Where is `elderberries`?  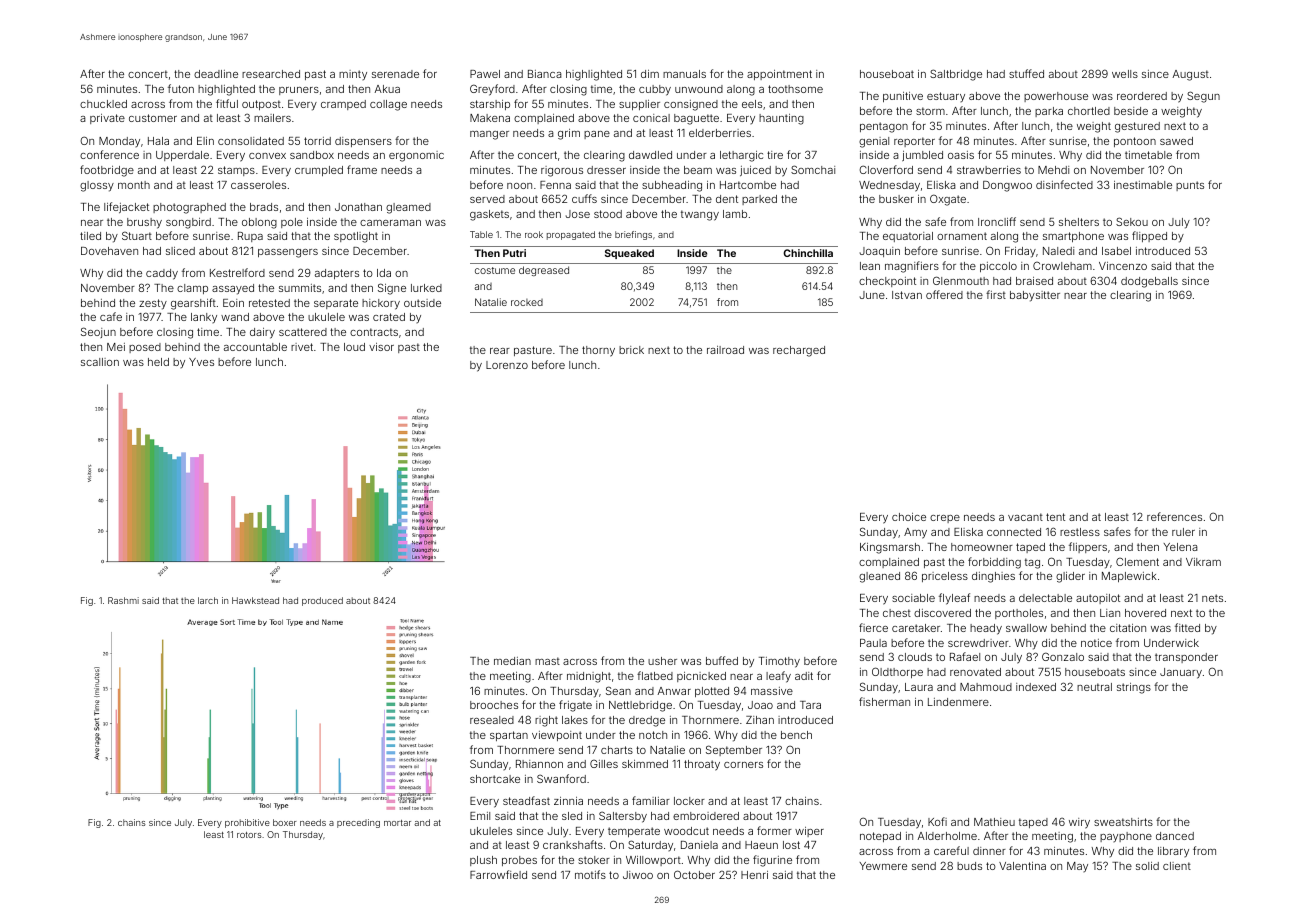
elderberries is located at coordinates (720, 133).
